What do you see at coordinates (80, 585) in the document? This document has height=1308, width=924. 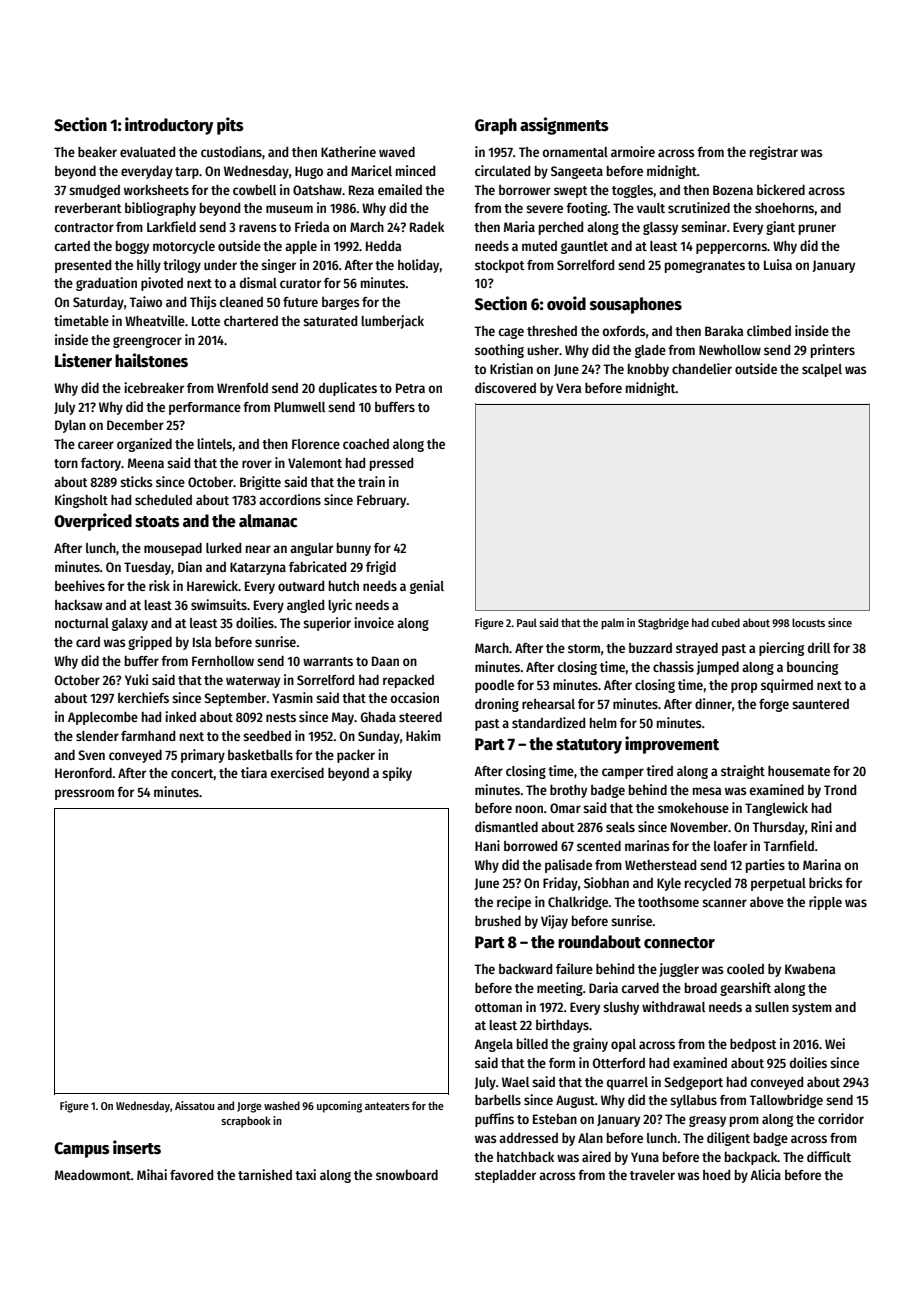 I see `beehives` at bounding box center [80, 585].
